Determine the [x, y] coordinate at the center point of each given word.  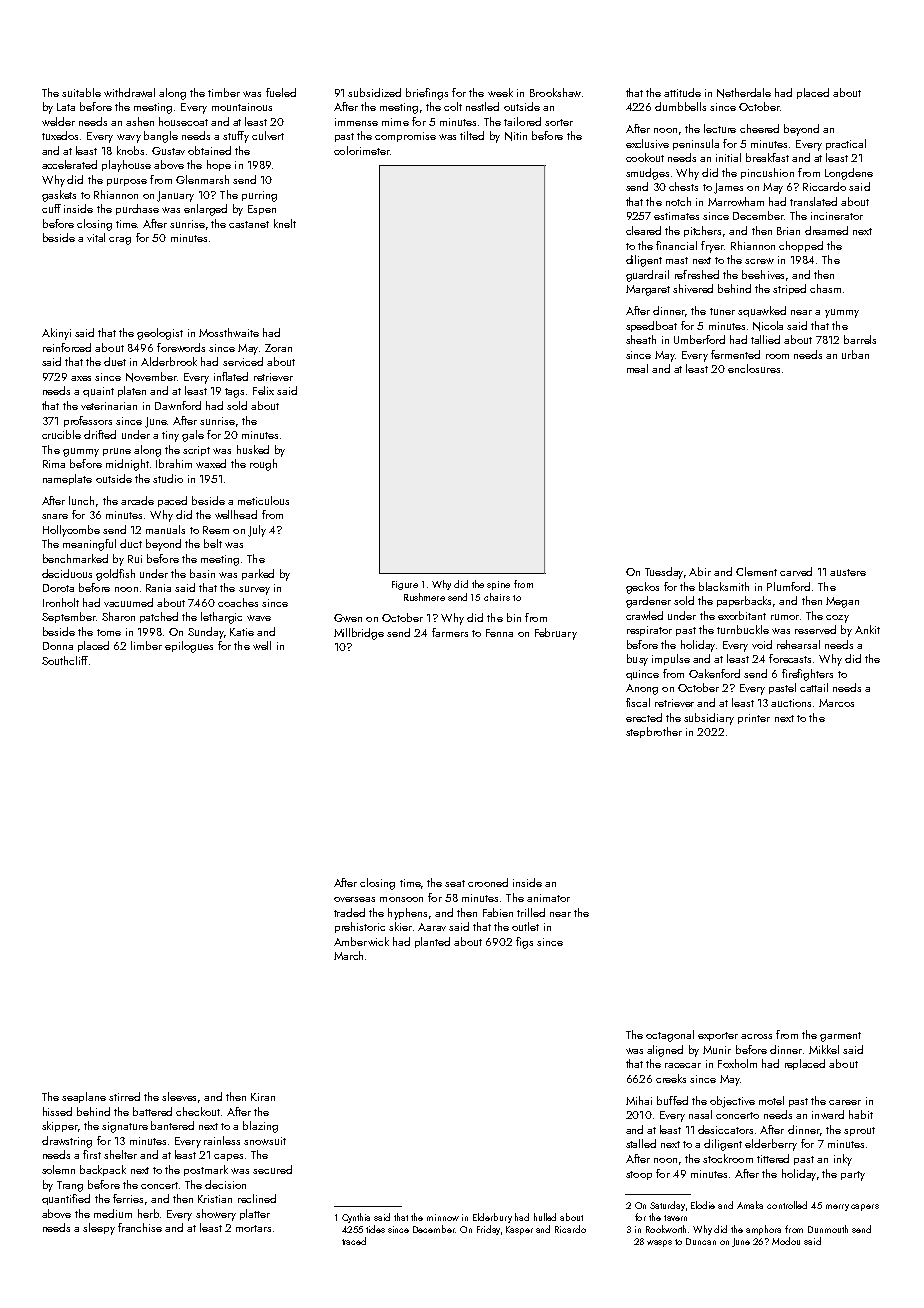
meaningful [89, 545]
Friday [488, 1230]
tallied [765, 339]
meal [637, 368]
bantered [172, 1125]
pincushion [767, 173]
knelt [285, 223]
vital [96, 237]
